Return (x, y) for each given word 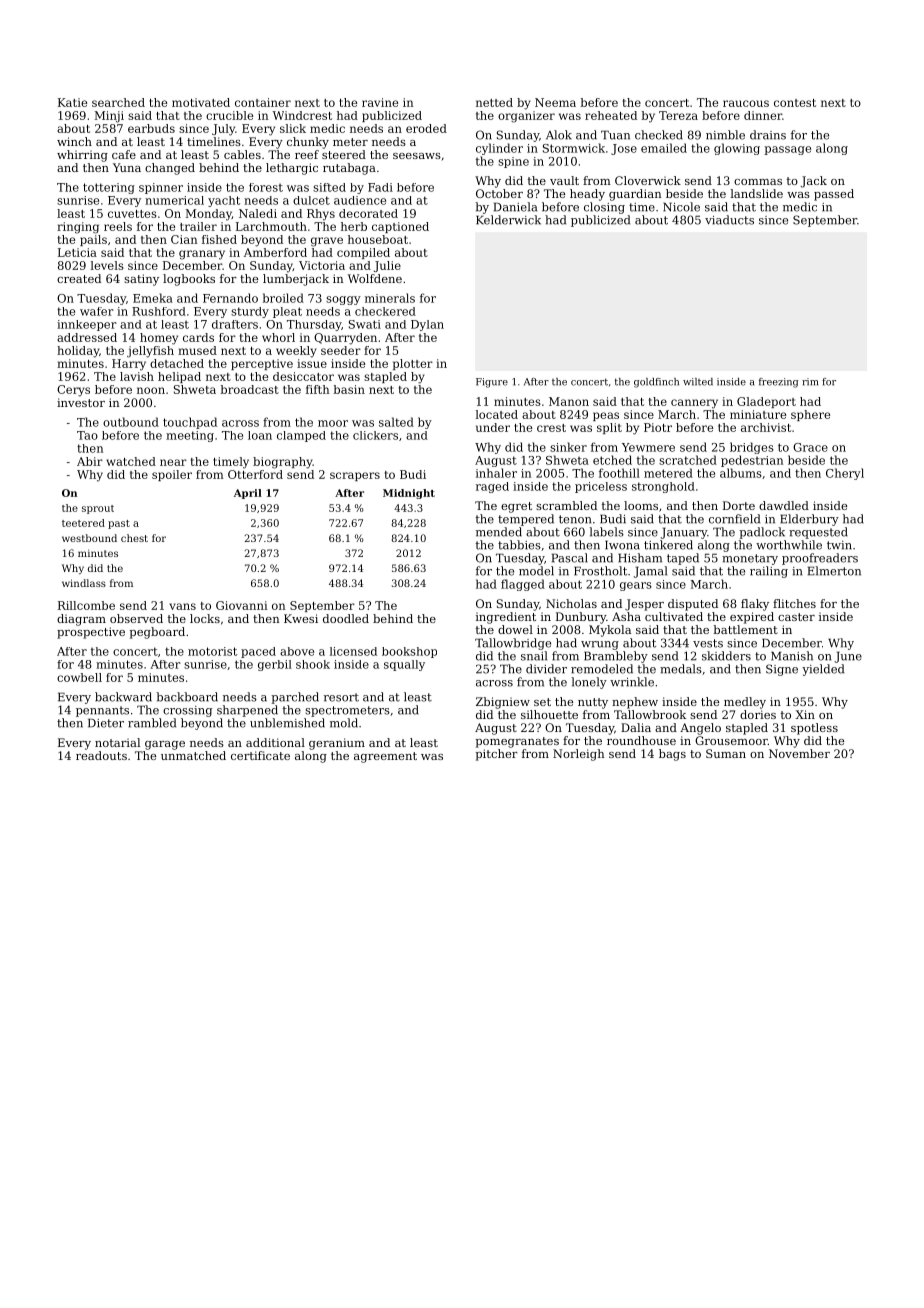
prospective (91, 633)
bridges (752, 448)
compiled (363, 253)
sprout (98, 509)
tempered (526, 520)
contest (795, 103)
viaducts (729, 220)
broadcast (249, 389)
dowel (515, 629)
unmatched (193, 755)
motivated (201, 102)
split (609, 428)
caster (796, 617)
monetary (750, 559)
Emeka (153, 298)
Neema (555, 102)
